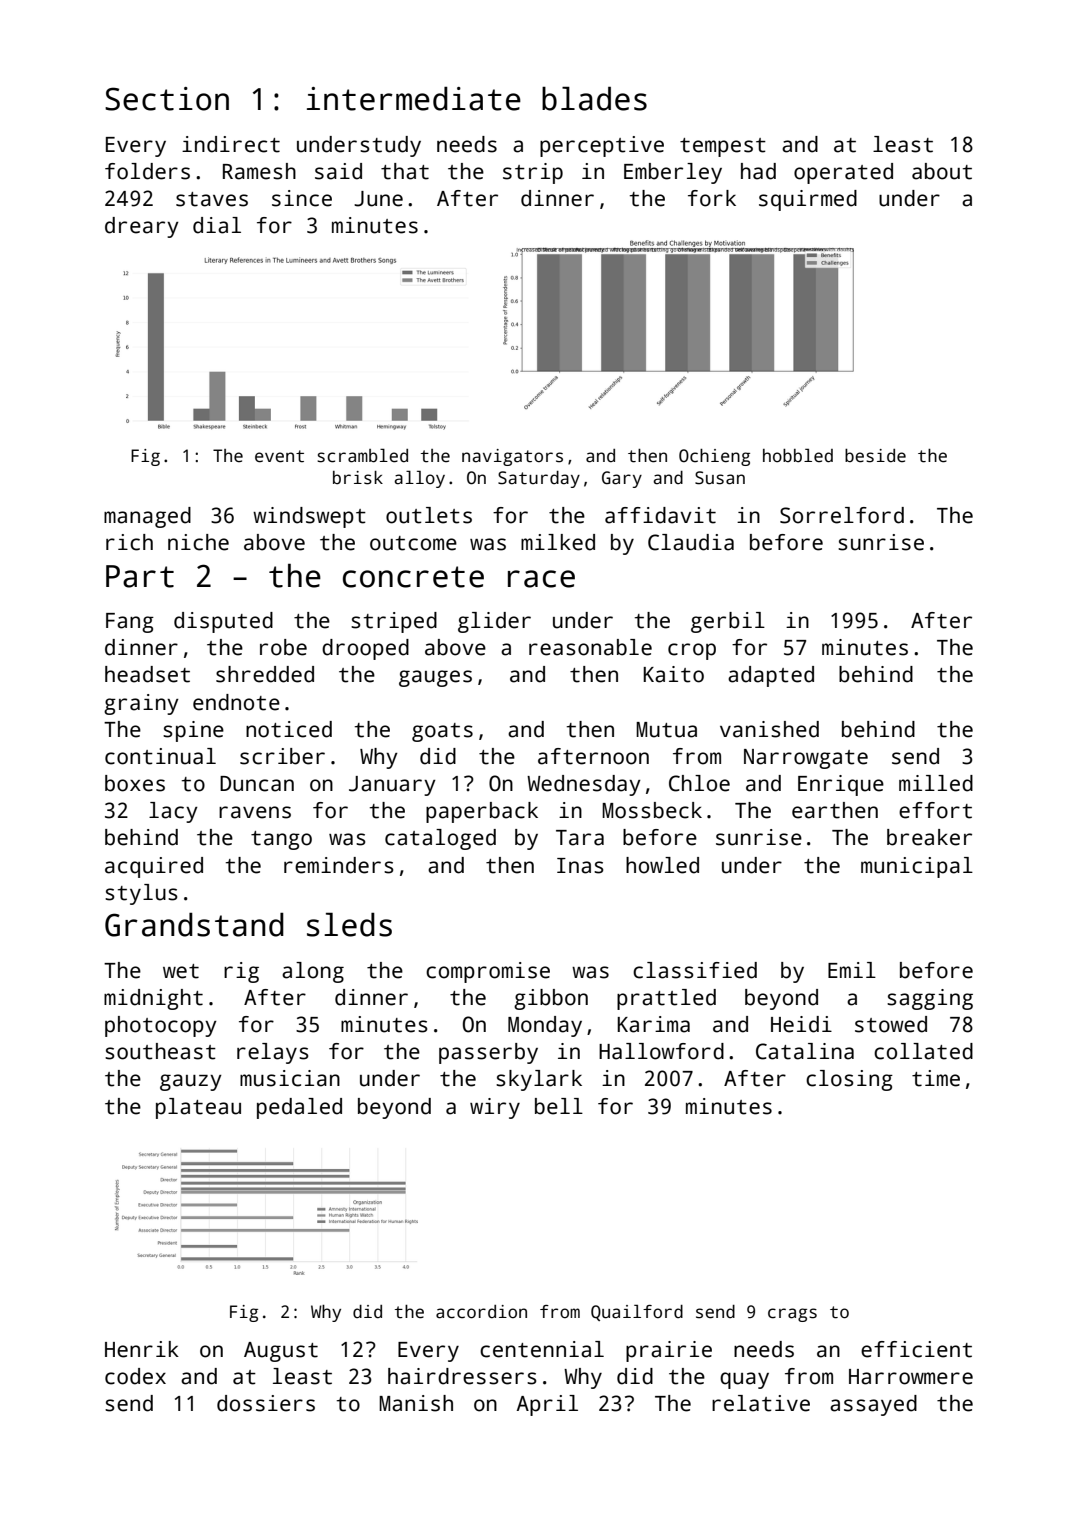 Image resolution: width=1078 pixels, height=1531 pixels. Describe the element at coordinates (495, 1108) in the page. I see `wiry` at that location.
